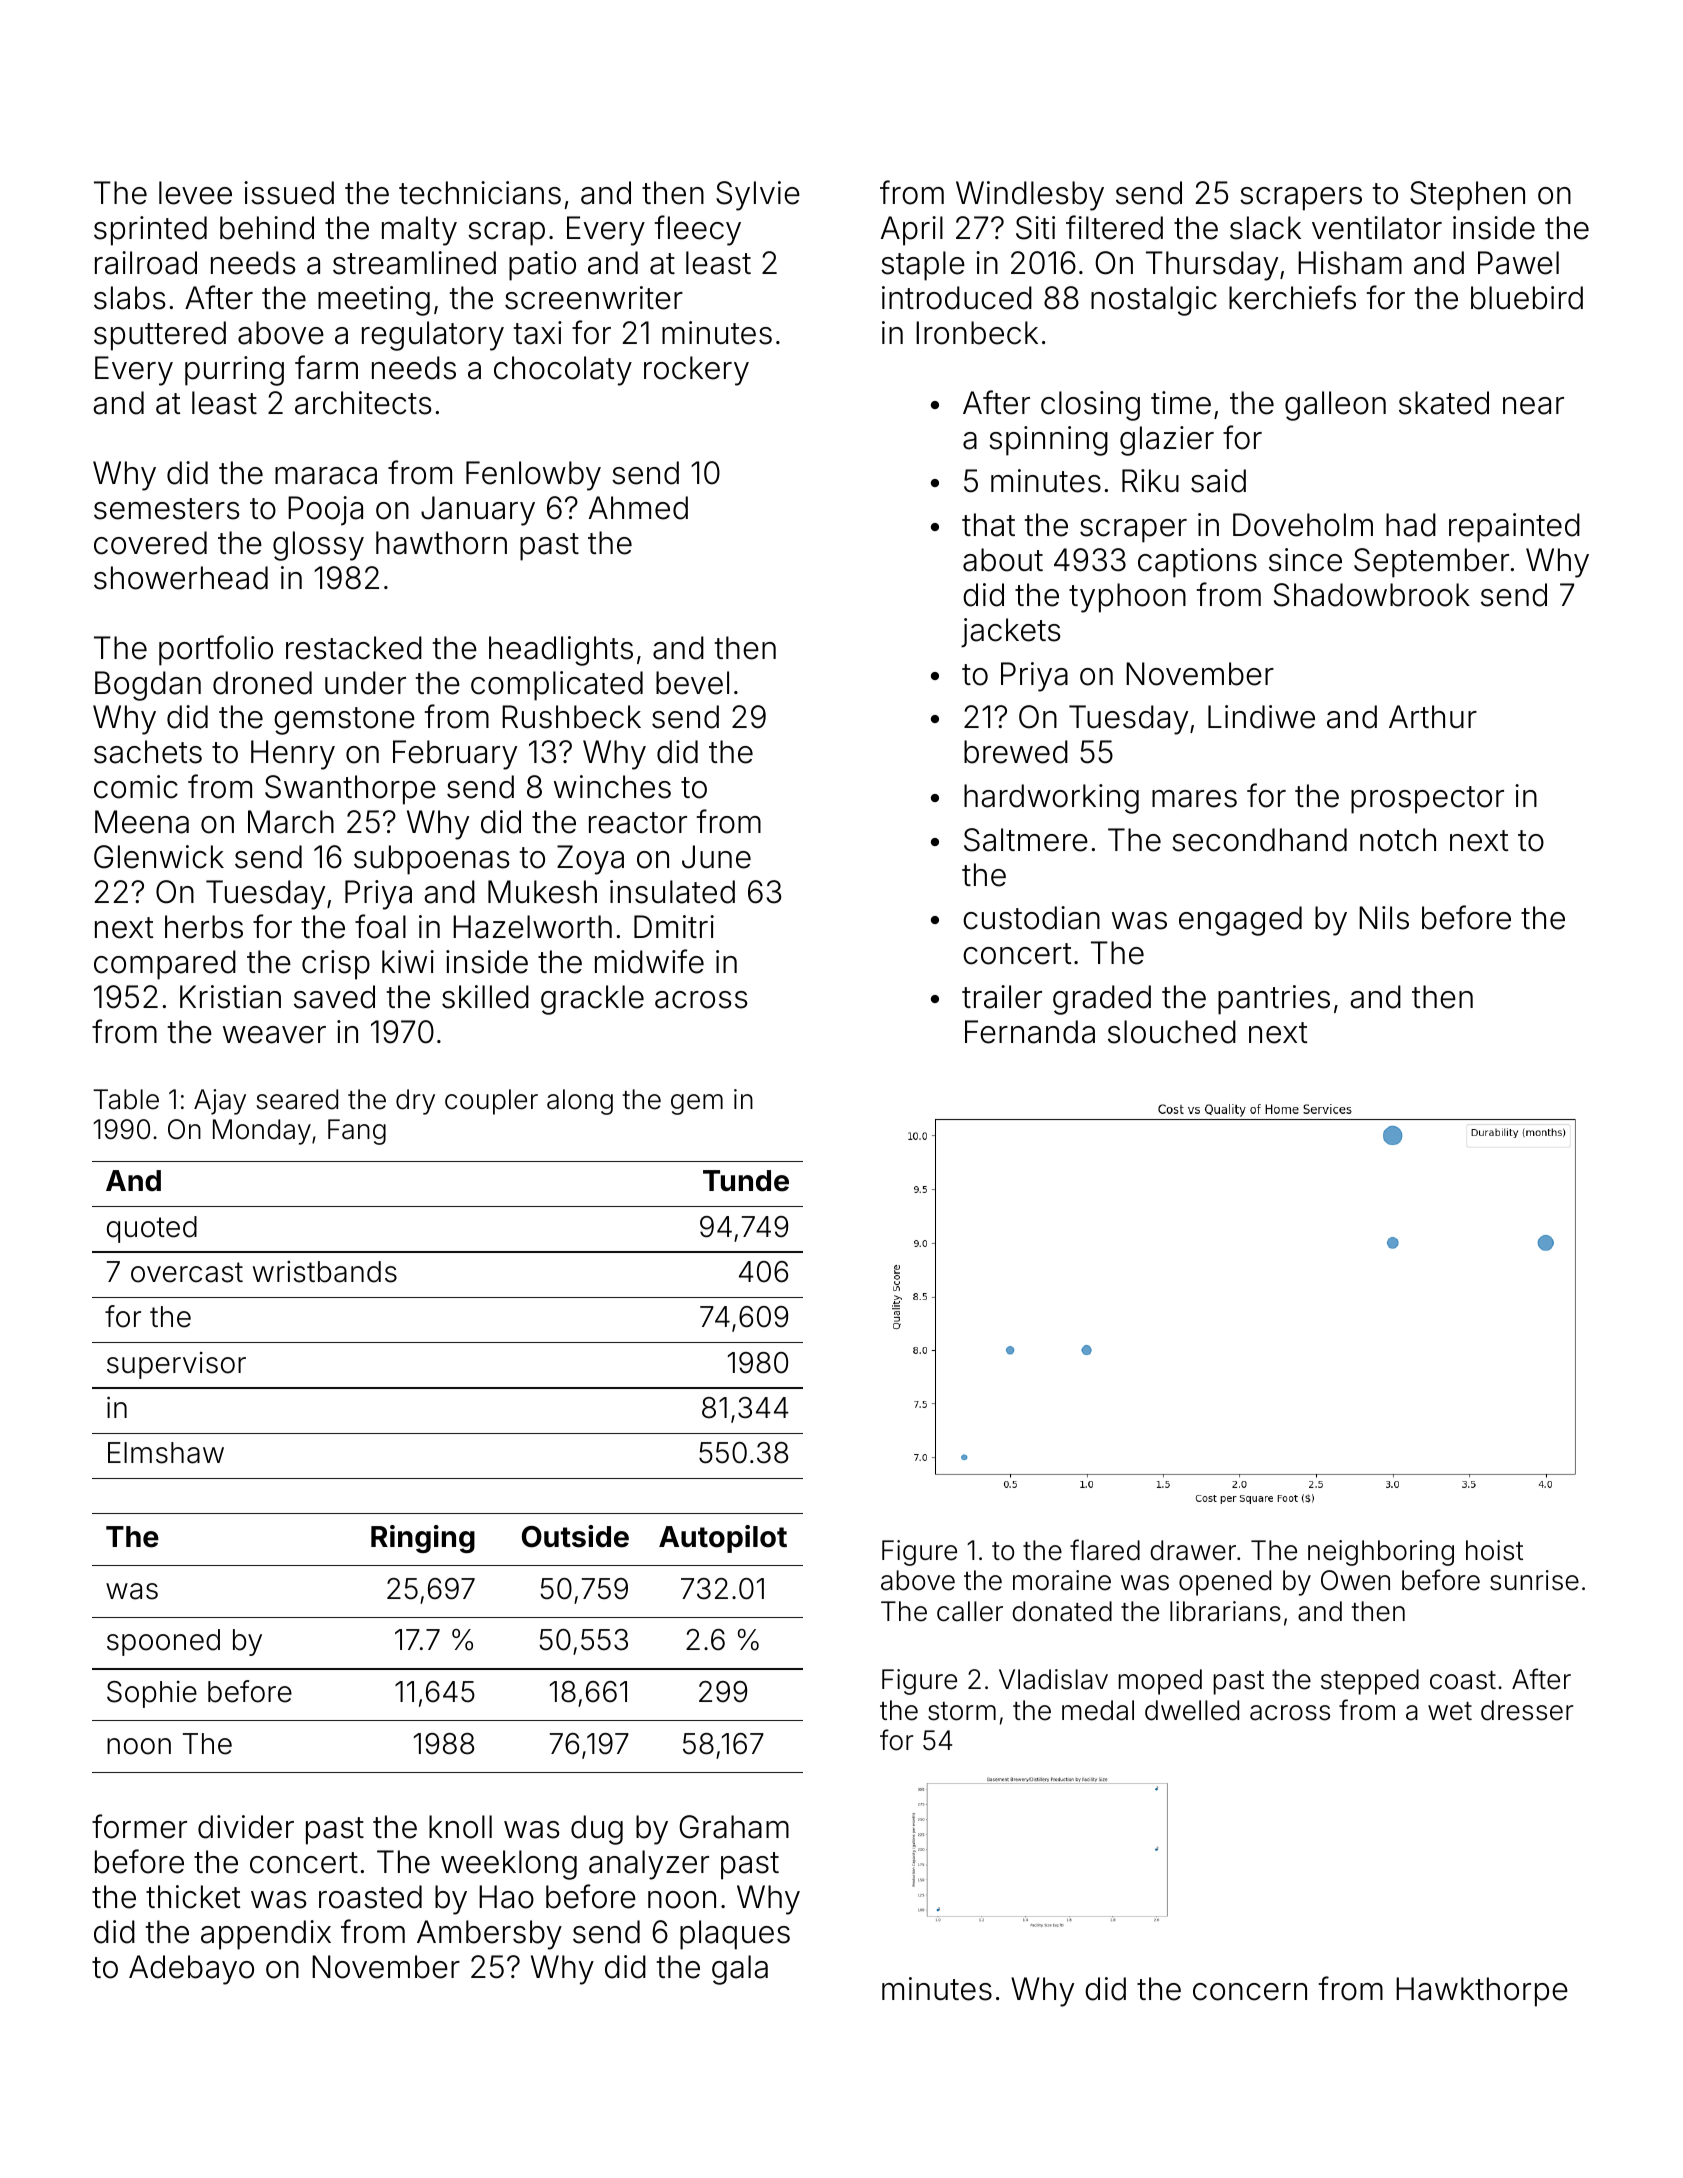  What do you see at coordinates (1274, 1000) in the screenshot?
I see `pantries` at bounding box center [1274, 1000].
